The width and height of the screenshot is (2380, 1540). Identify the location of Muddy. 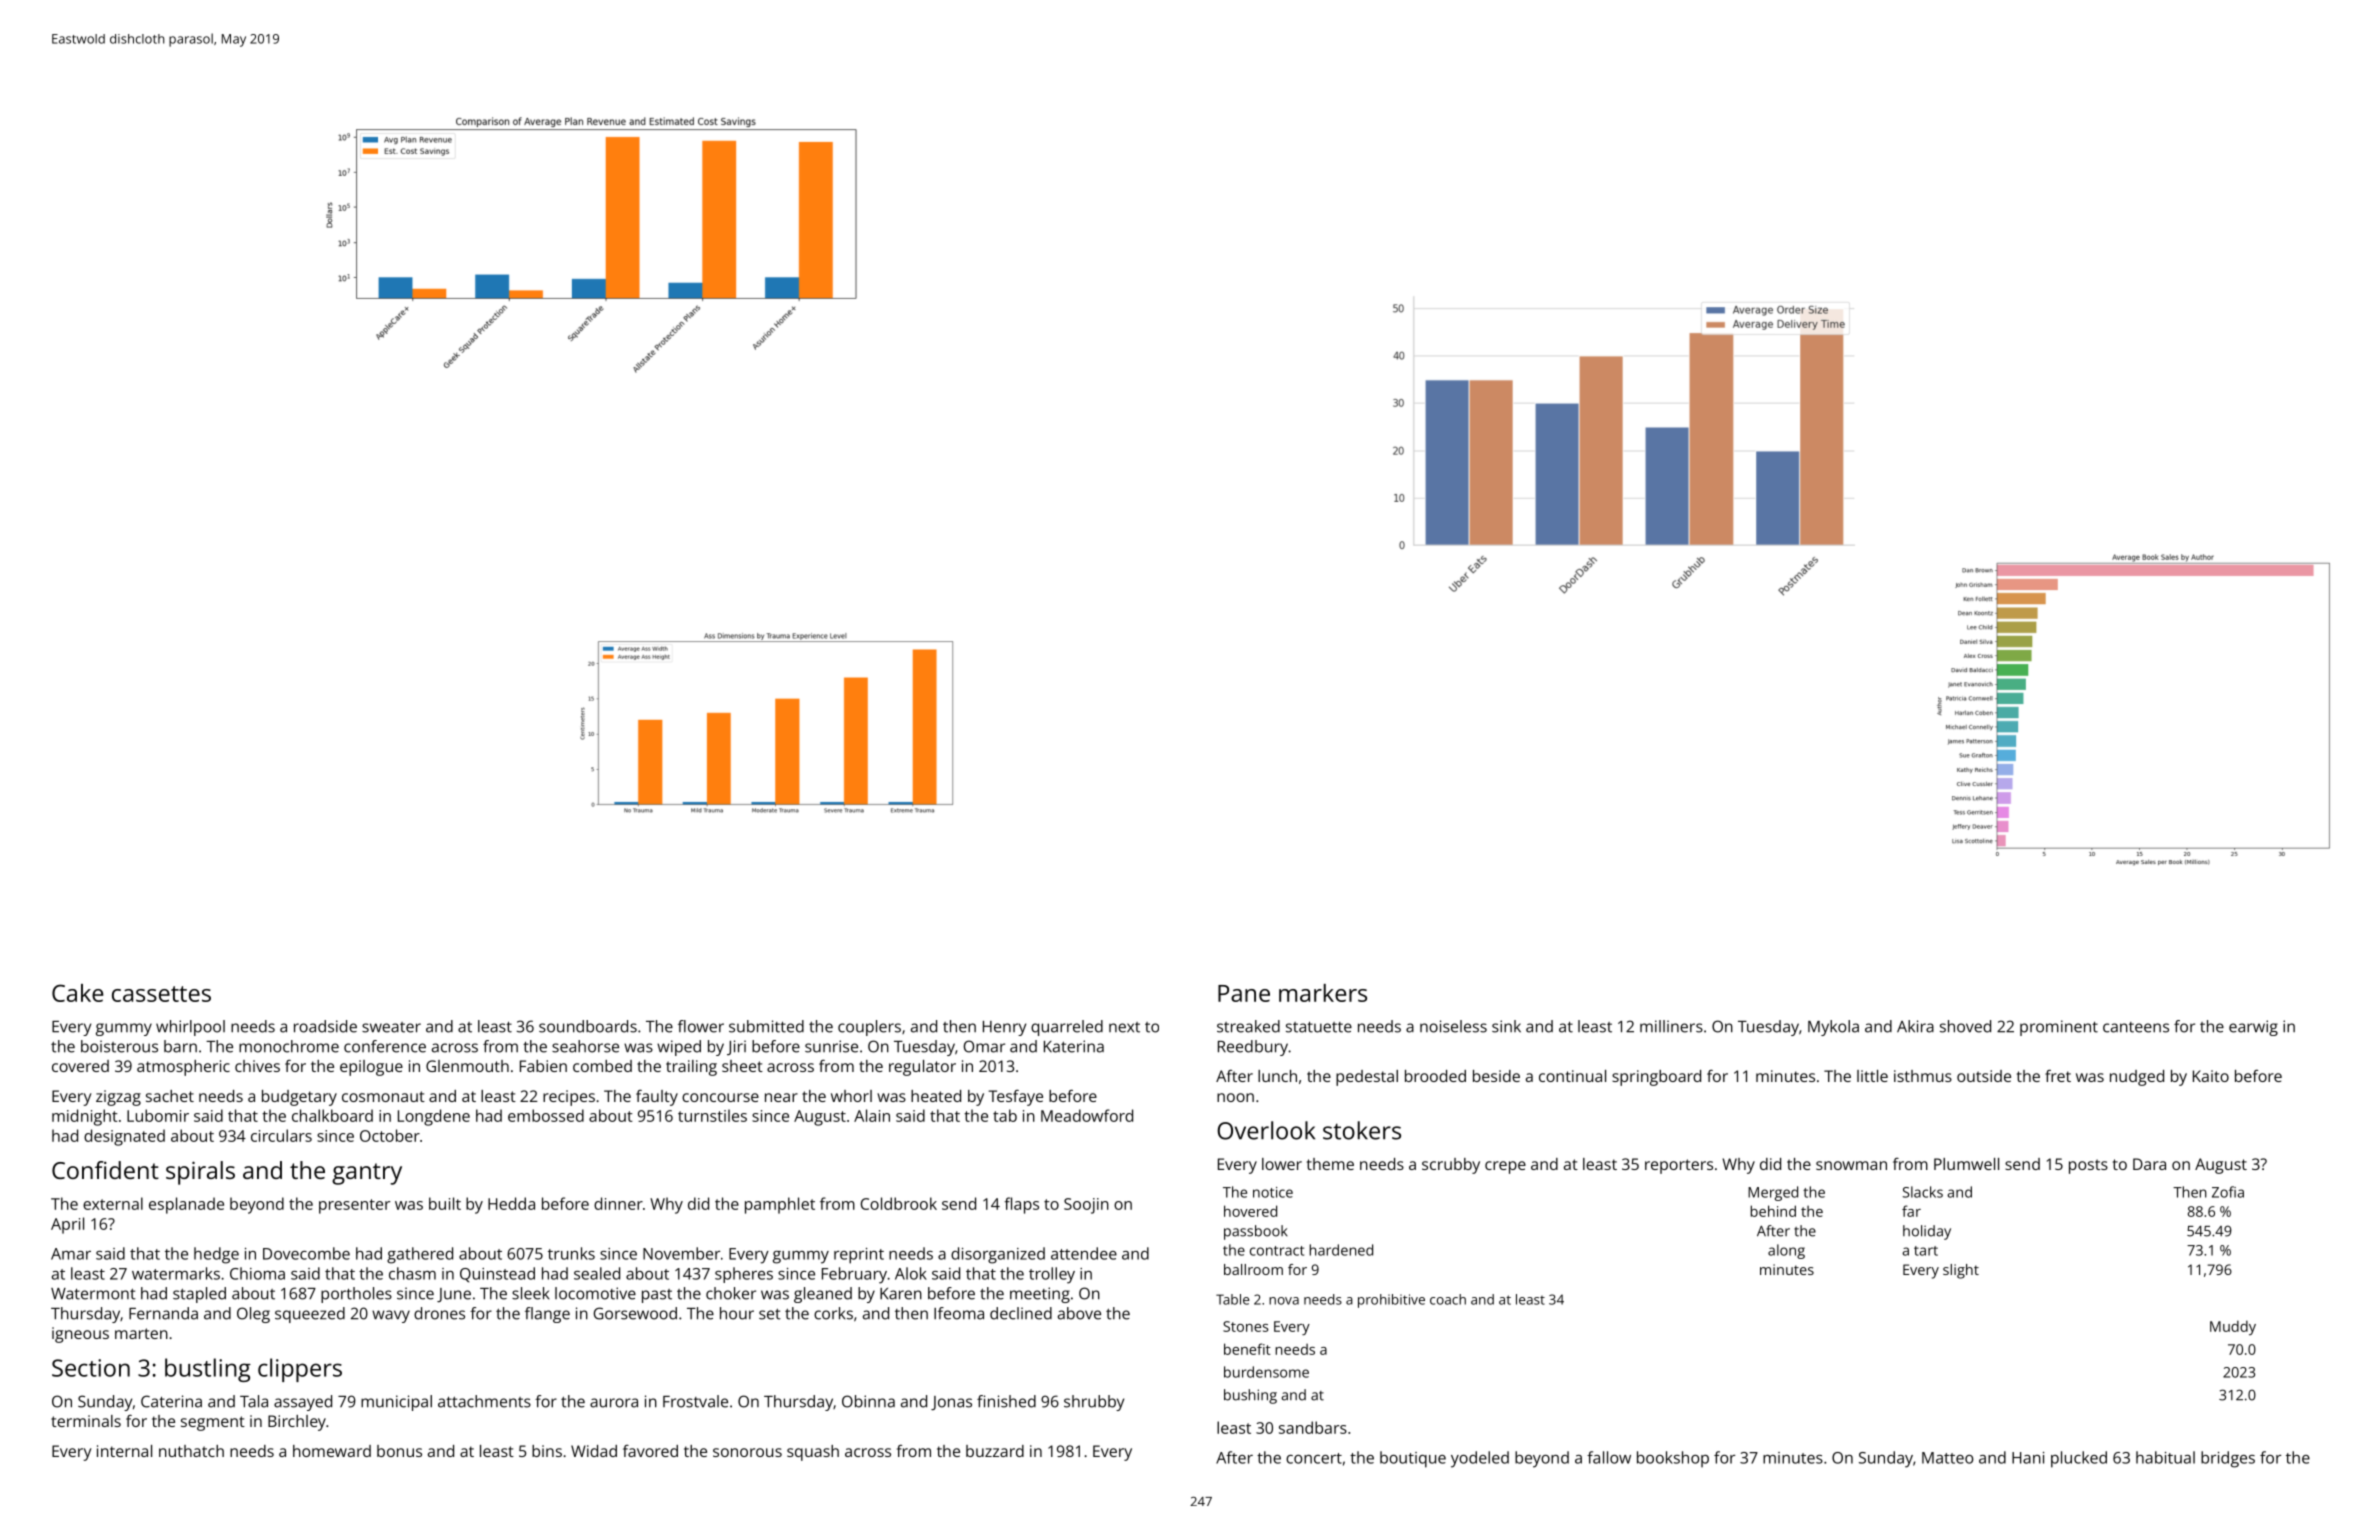
(2233, 1327).
